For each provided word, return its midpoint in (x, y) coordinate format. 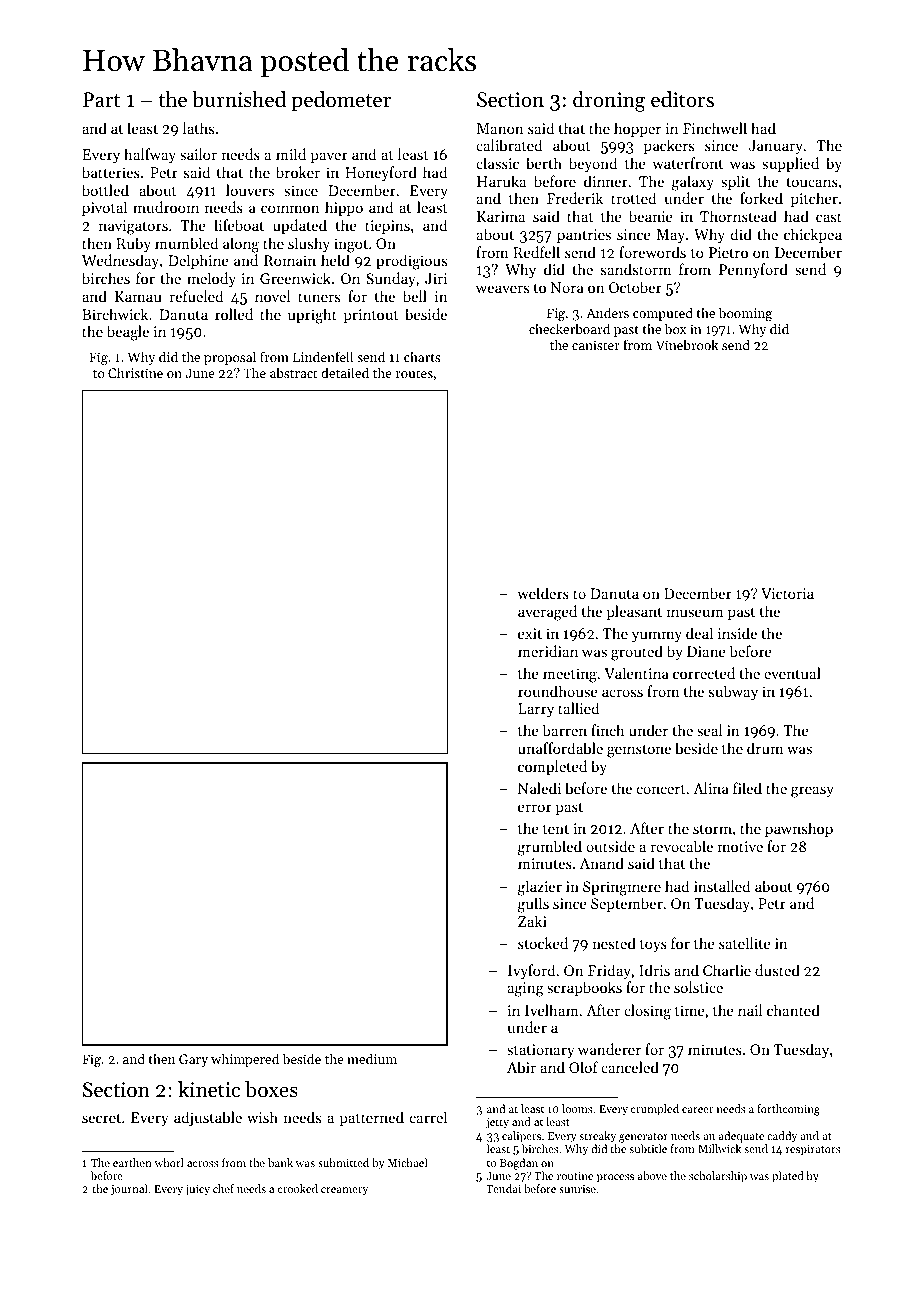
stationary (540, 1051)
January (776, 147)
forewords (652, 252)
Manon (500, 128)
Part (101, 100)
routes (414, 374)
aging (526, 989)
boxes (271, 1089)
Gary (193, 1060)
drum (765, 748)
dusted (777, 970)
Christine (135, 372)
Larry (536, 710)
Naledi (539, 788)
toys (653, 946)
